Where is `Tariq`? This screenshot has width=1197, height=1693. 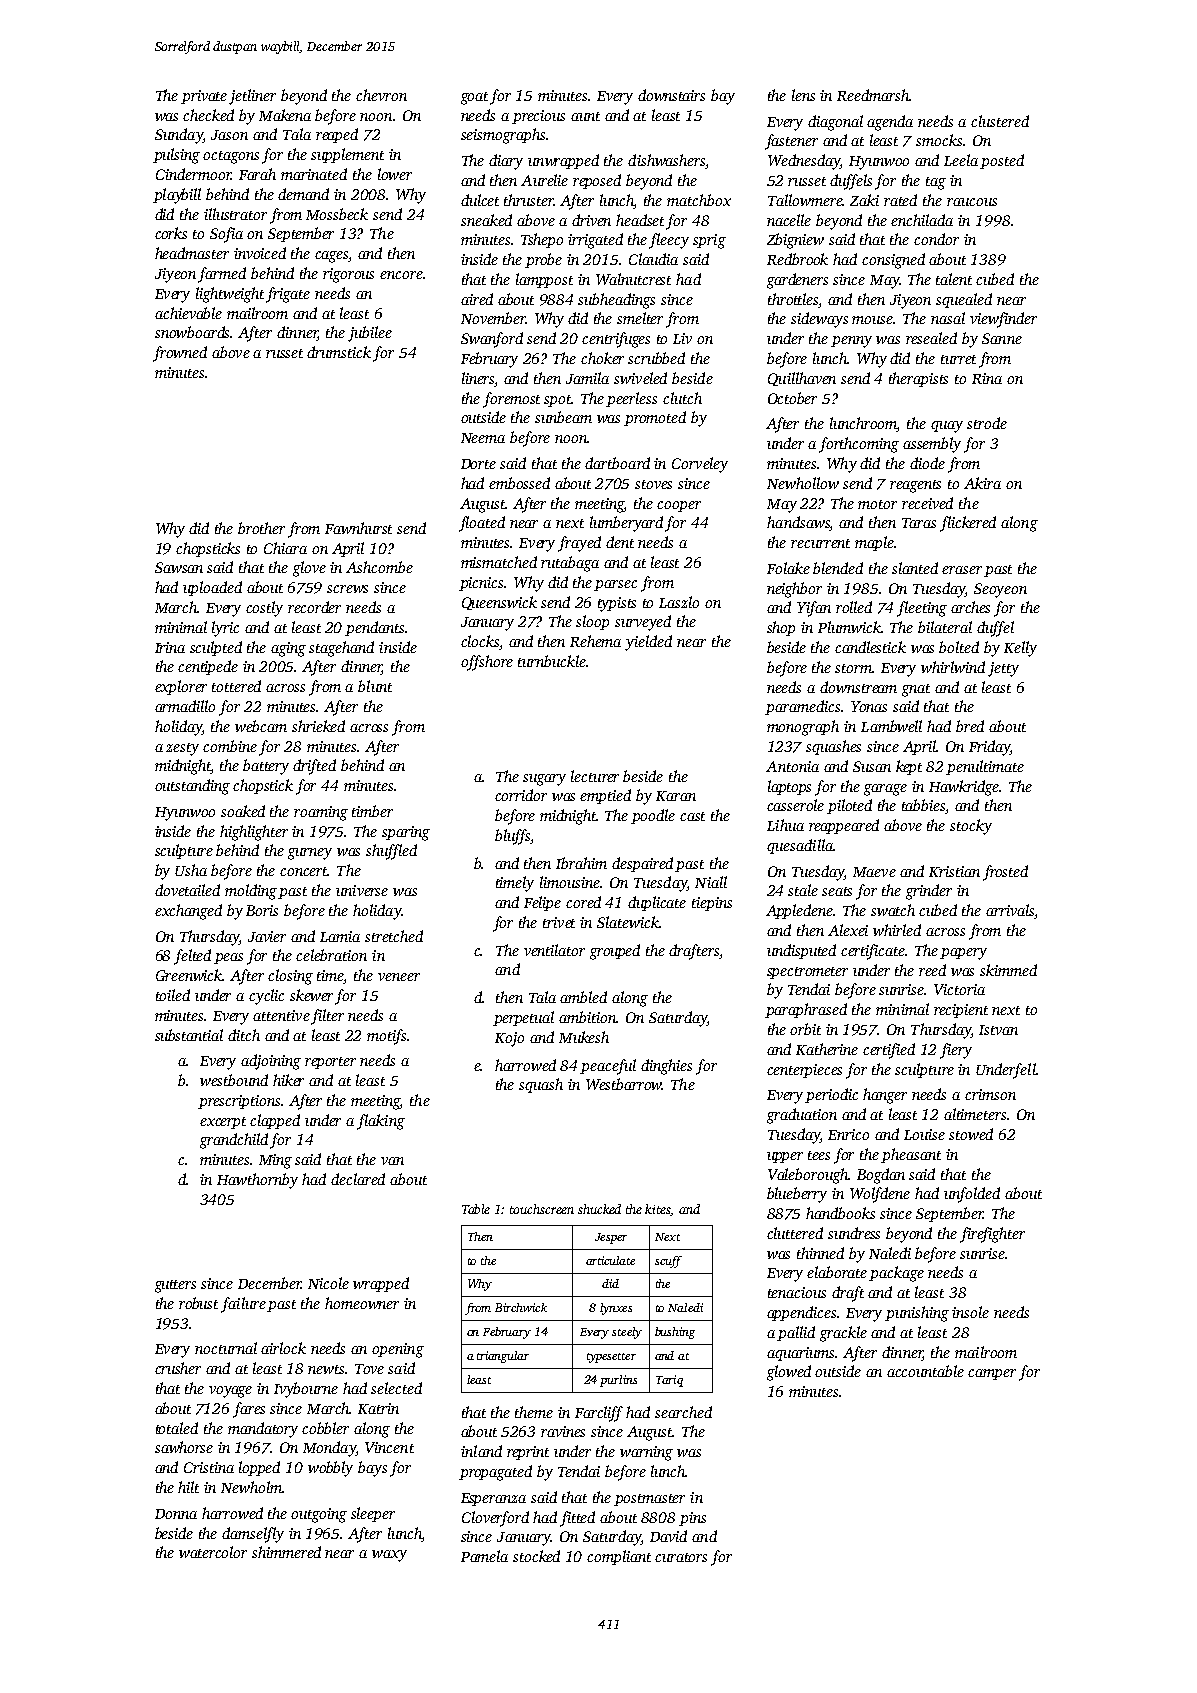
Tariq is located at coordinates (669, 1381).
